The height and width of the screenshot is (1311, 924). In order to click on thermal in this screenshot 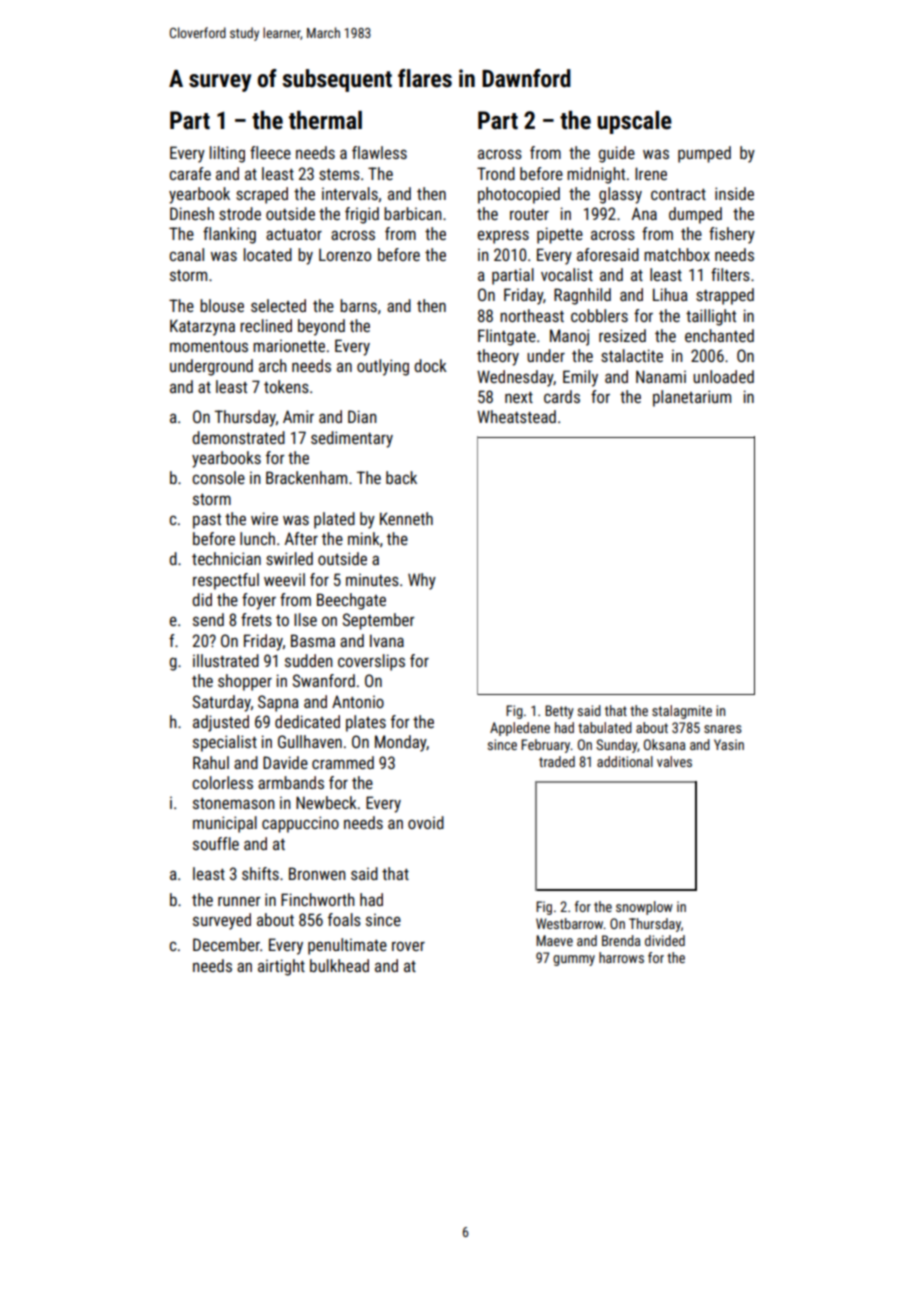, I will do `click(325, 120)`.
